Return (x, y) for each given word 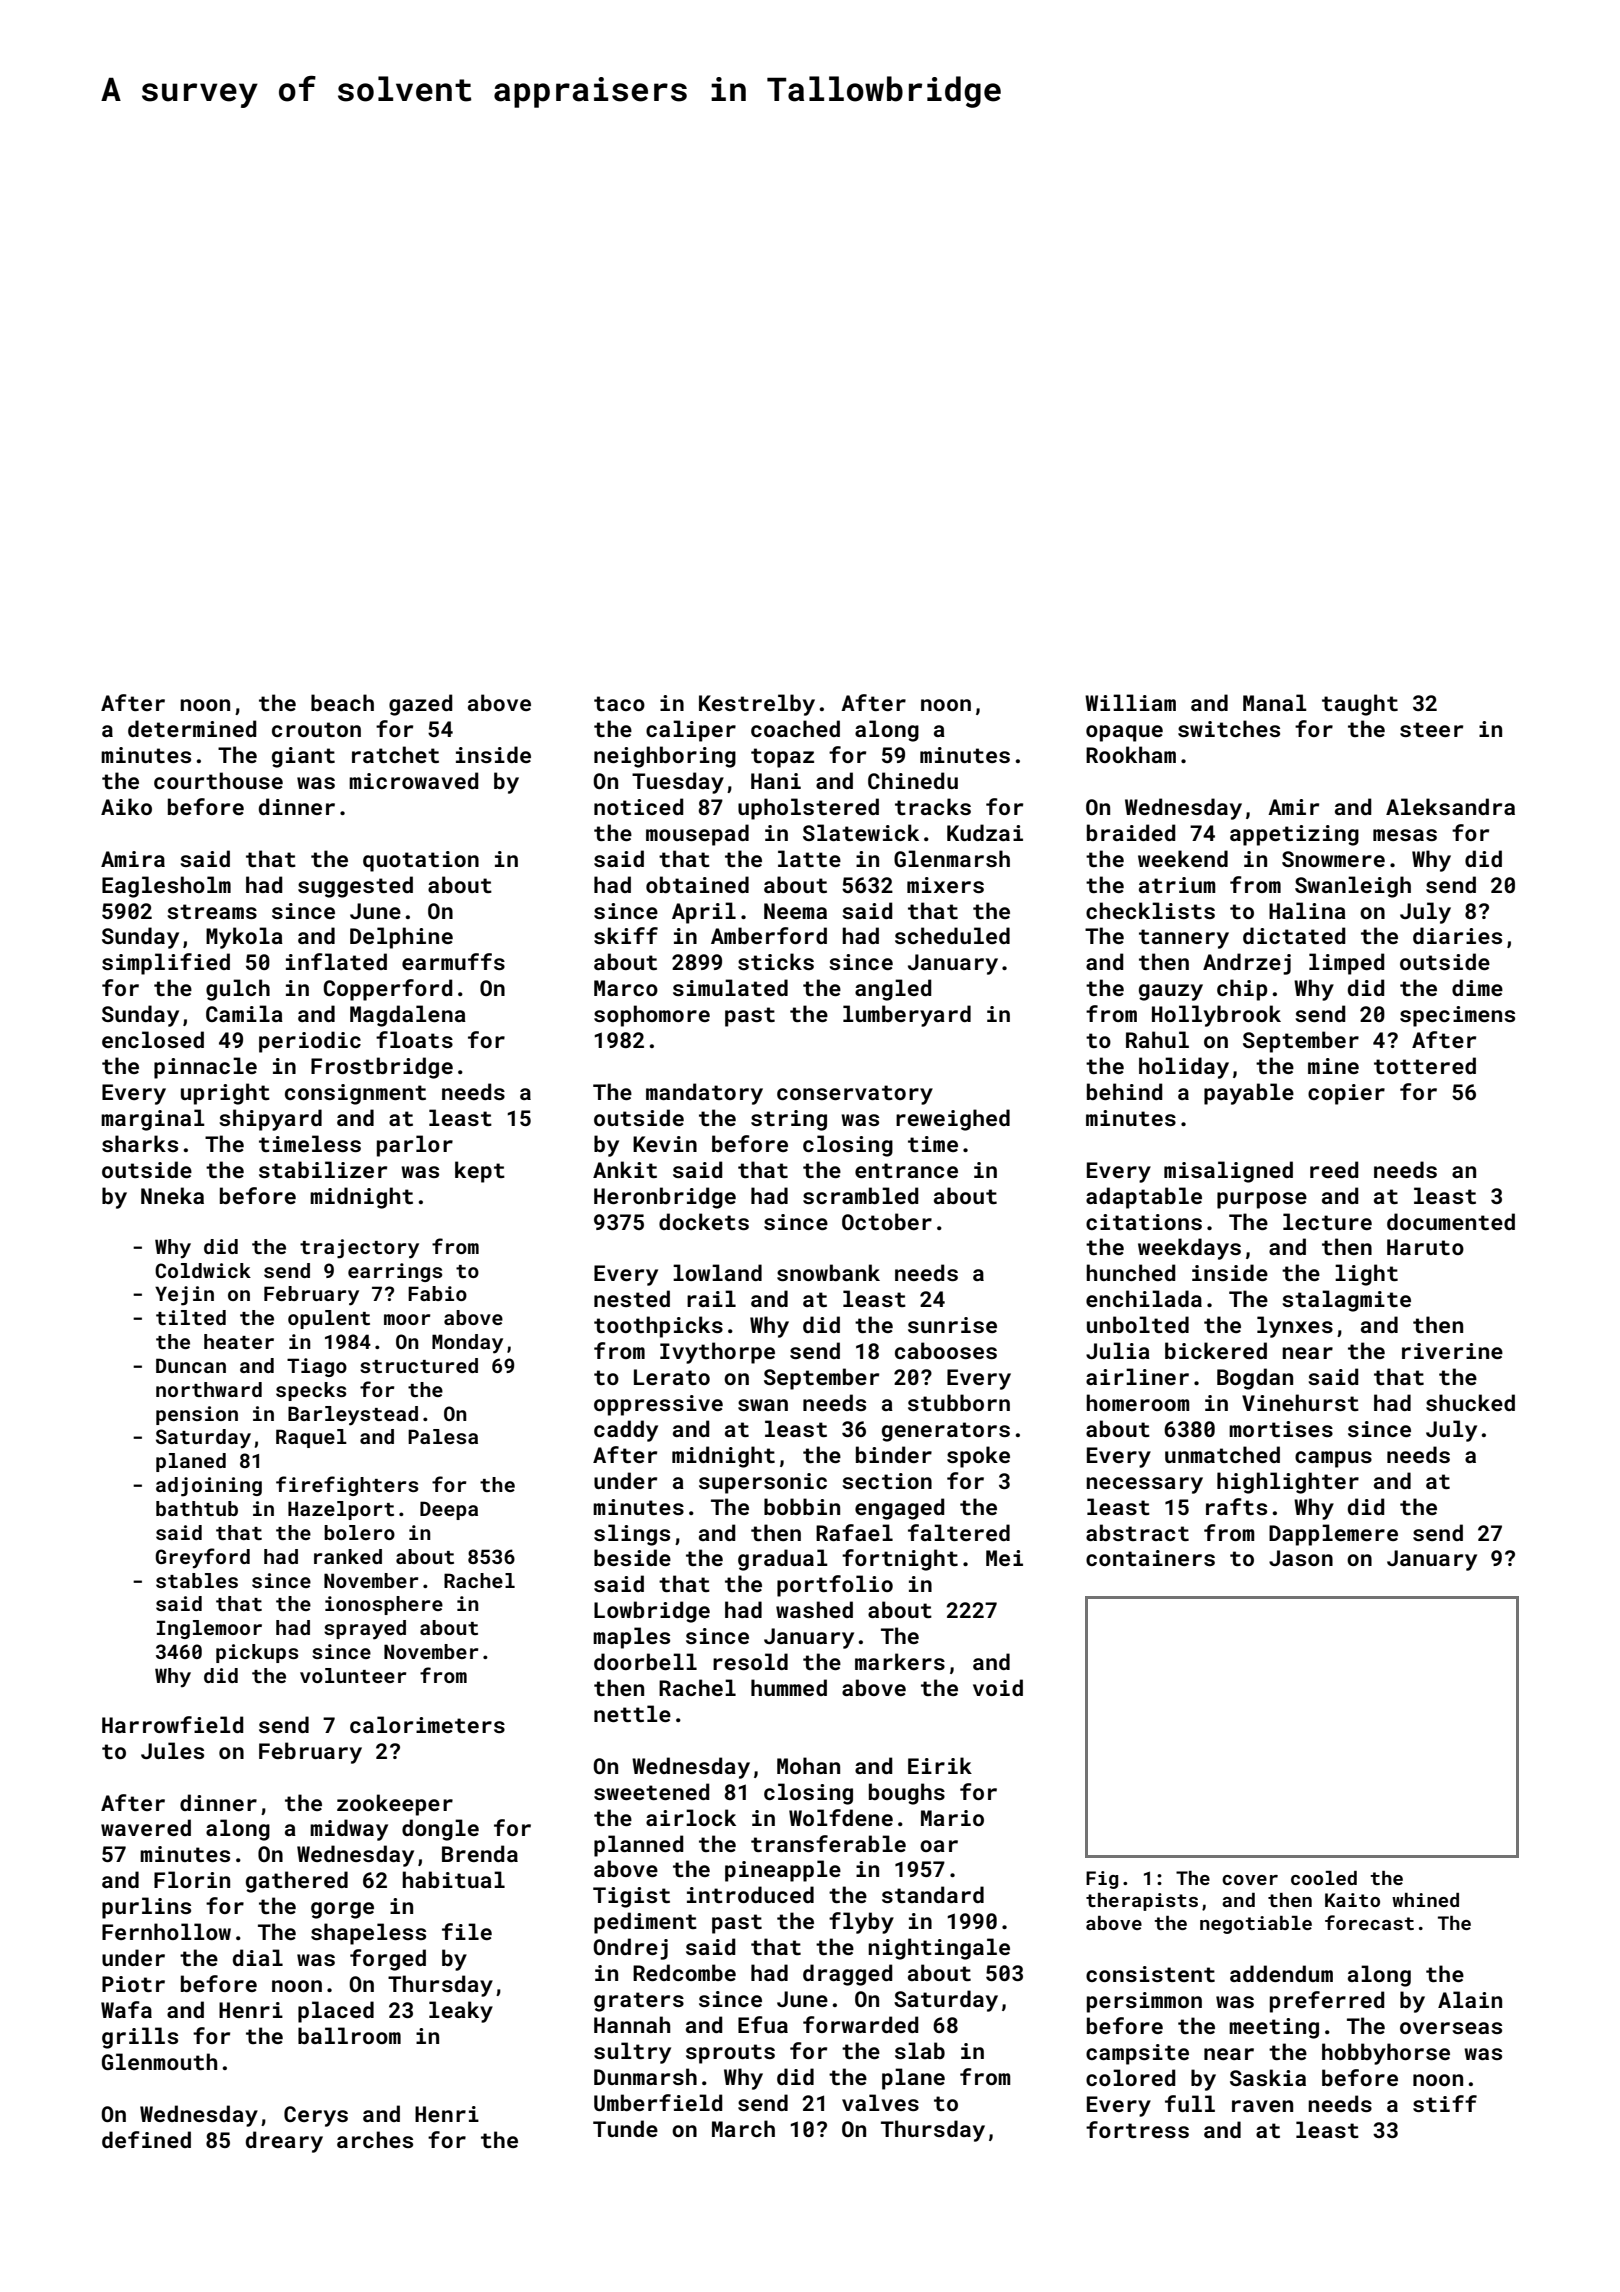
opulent (329, 1319)
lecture (1327, 1221)
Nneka (172, 1195)
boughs (907, 1794)
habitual (453, 1879)
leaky (461, 2012)
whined (1425, 1900)
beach (342, 702)
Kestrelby (757, 705)
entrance (906, 1170)
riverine (1452, 1351)
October (887, 1221)
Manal (1275, 702)
